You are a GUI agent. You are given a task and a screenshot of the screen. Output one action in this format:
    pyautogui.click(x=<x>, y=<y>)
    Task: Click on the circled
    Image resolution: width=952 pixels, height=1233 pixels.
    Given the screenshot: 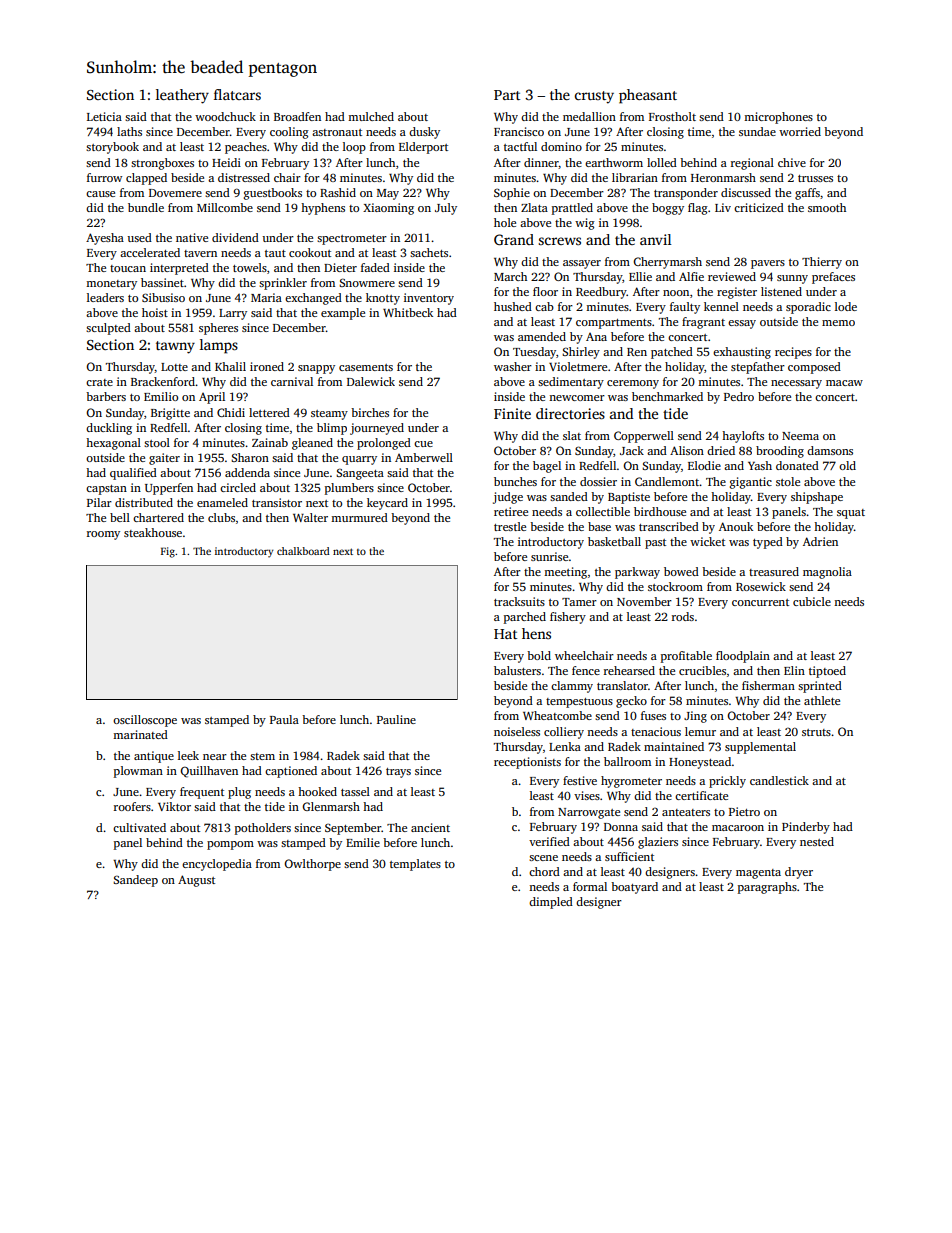 What is the action you would take?
    pyautogui.click(x=238, y=487)
